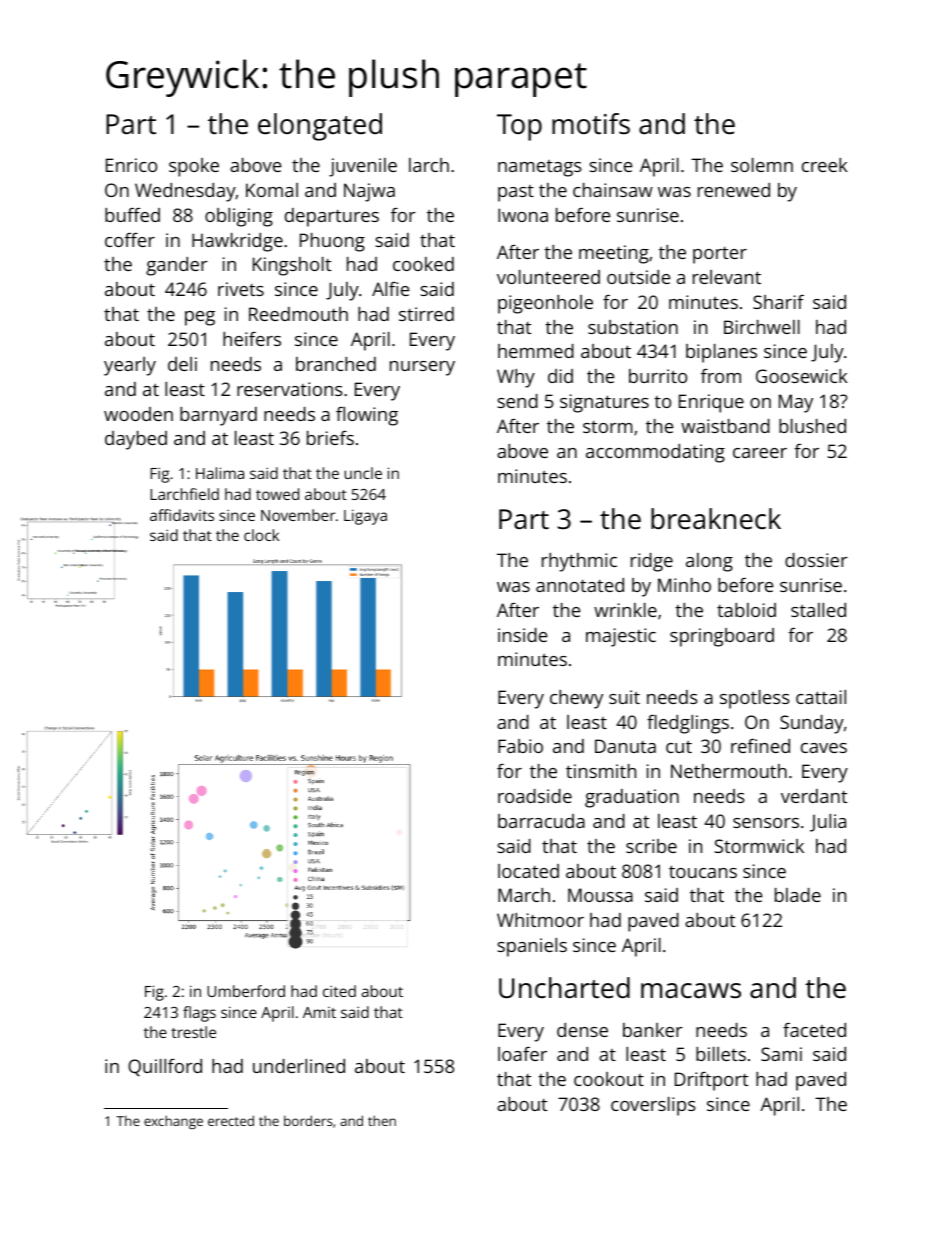 This screenshot has height=1233, width=952. What do you see at coordinates (194, 167) in the screenshot?
I see `spoke` at bounding box center [194, 167].
